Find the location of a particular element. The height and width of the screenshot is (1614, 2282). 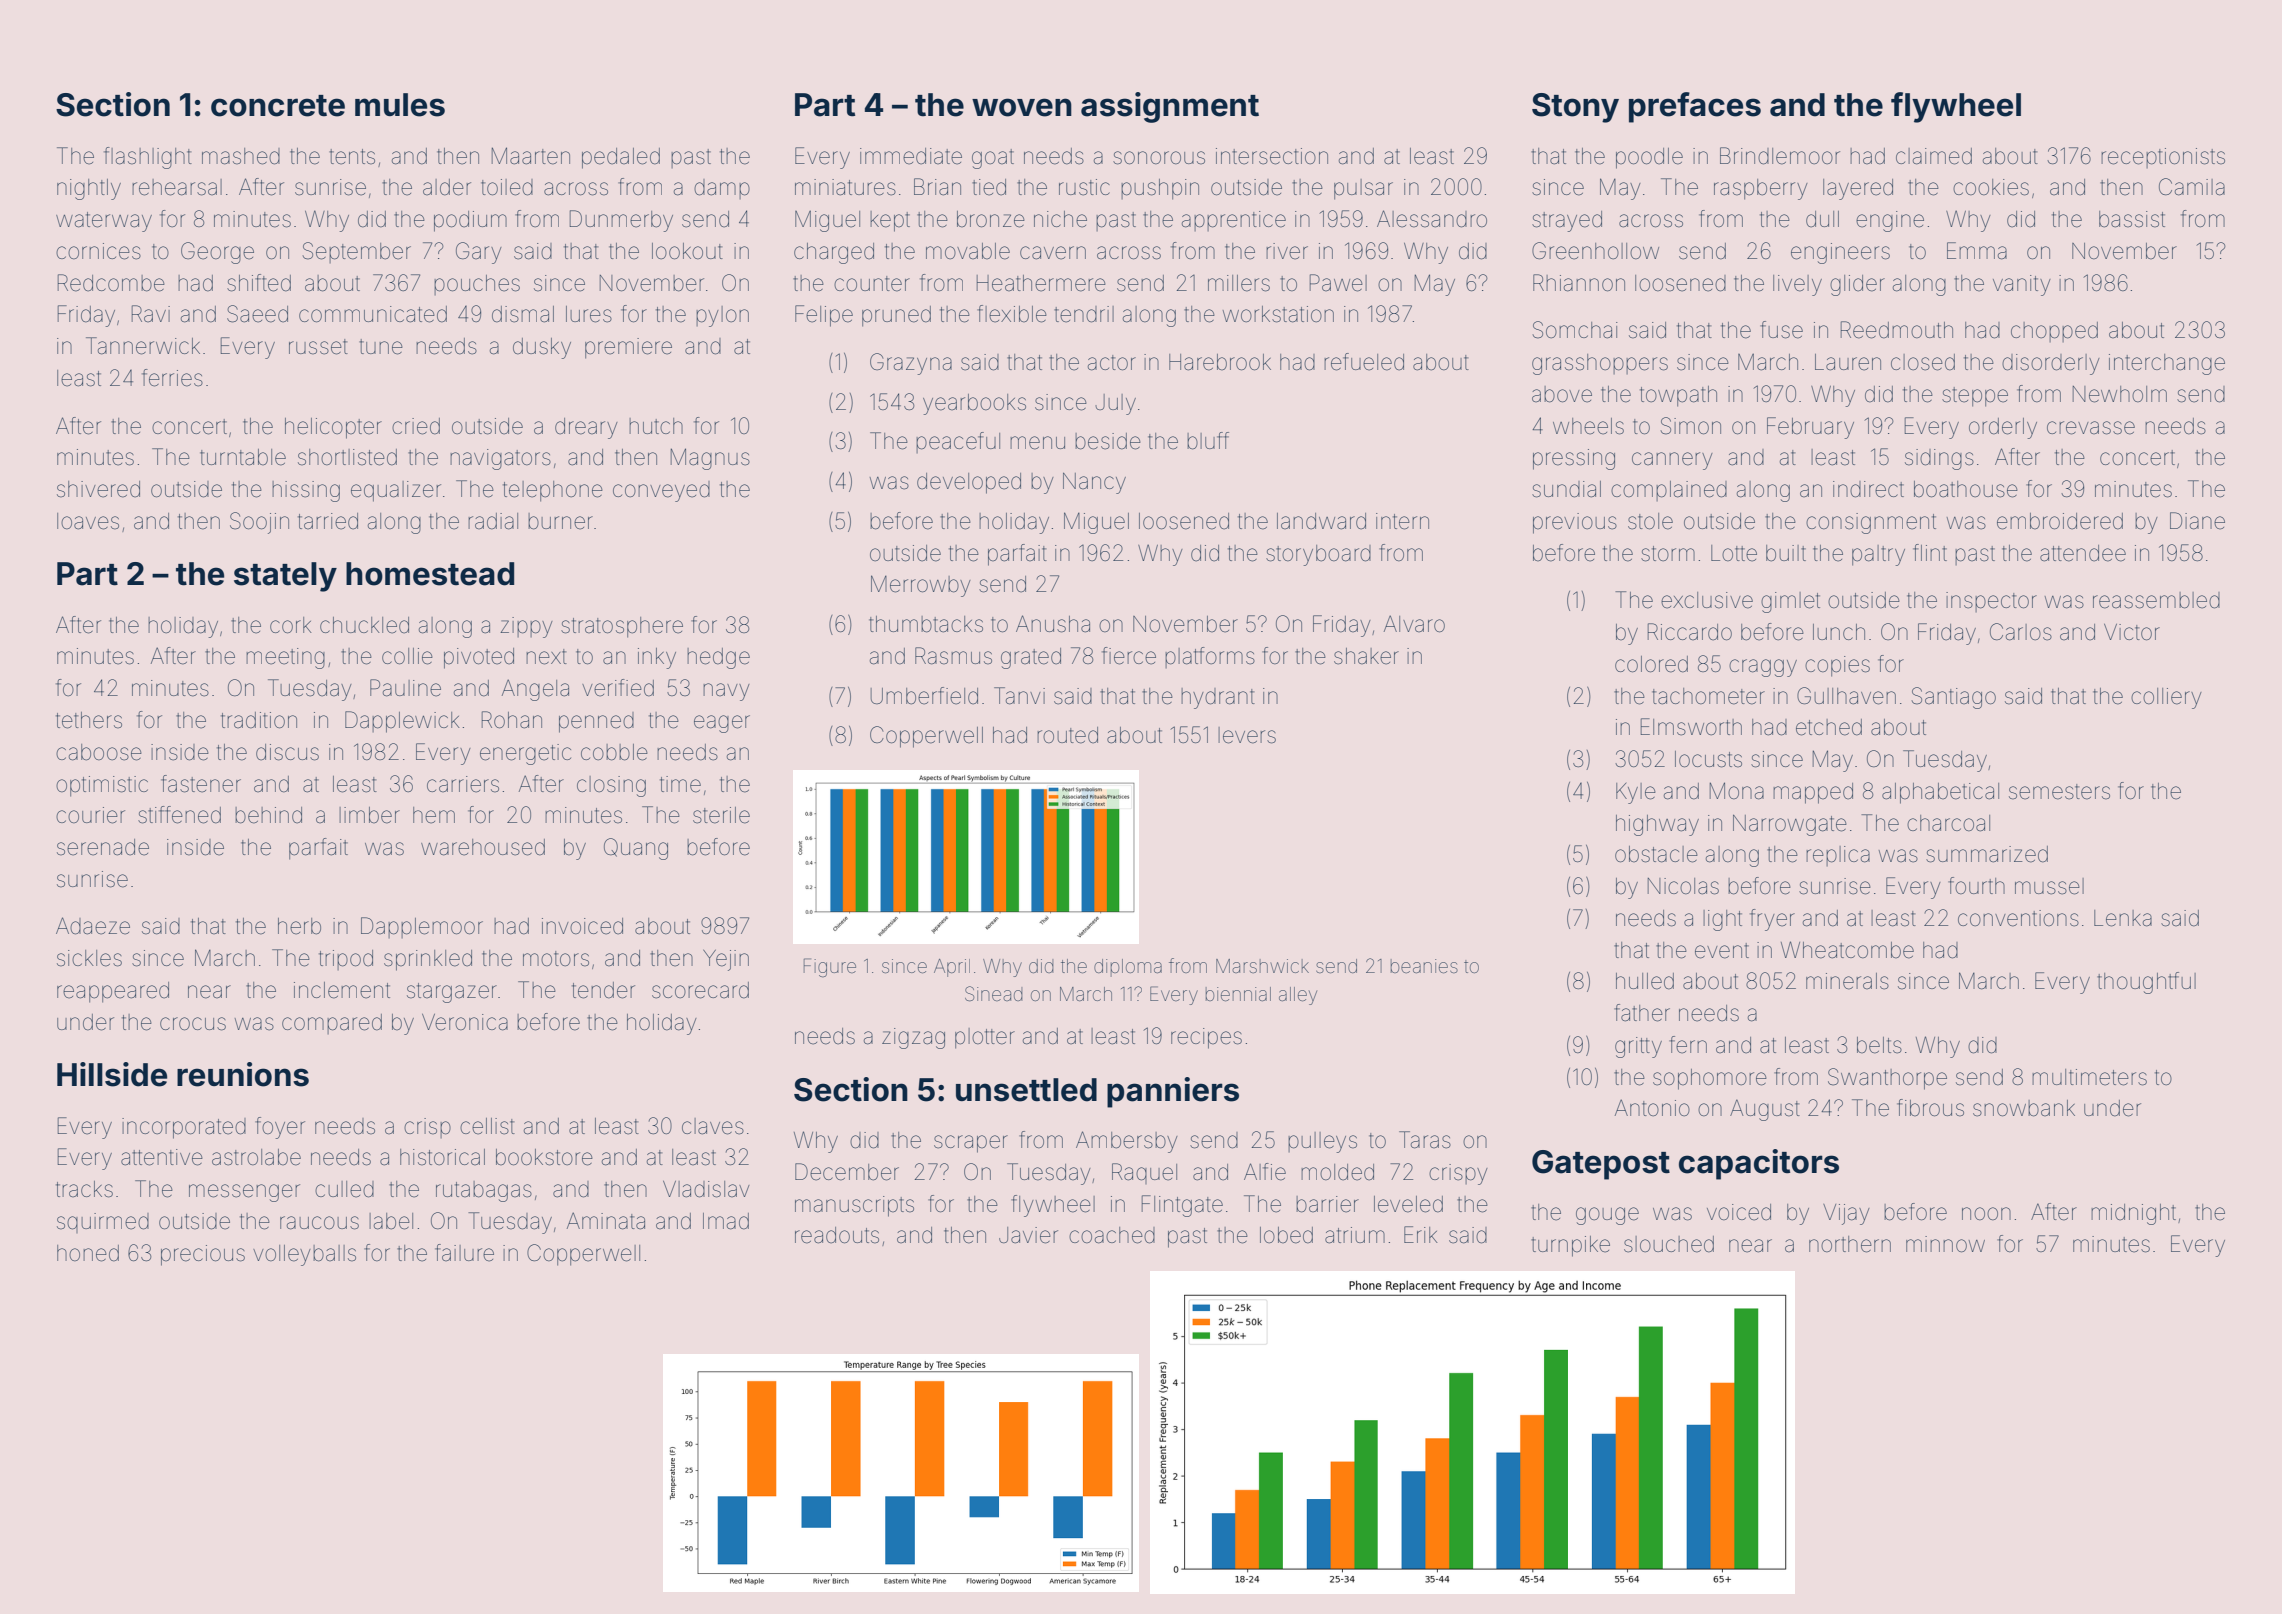

thoughtful is located at coordinates (2146, 983).
